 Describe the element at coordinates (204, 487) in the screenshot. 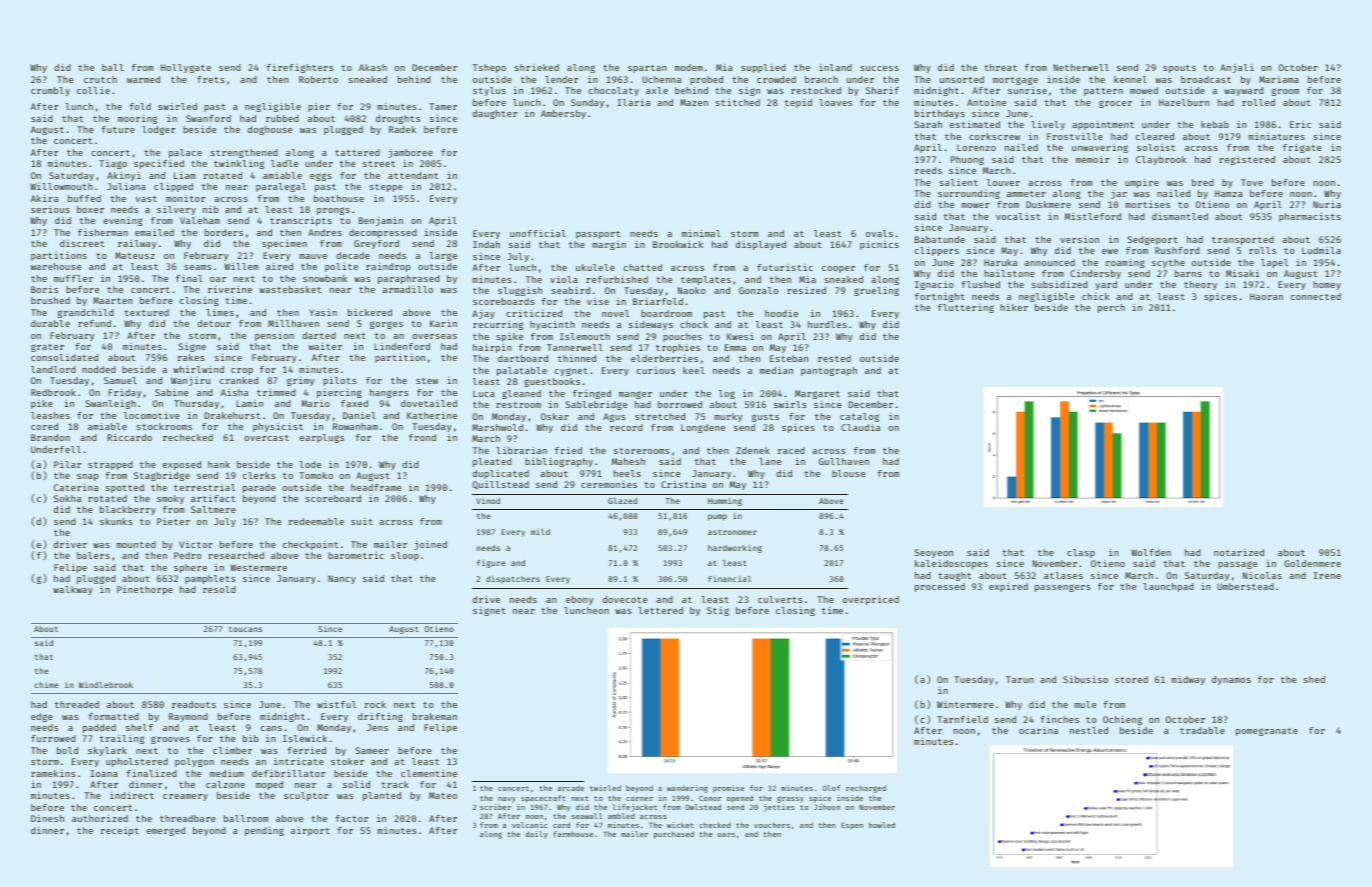

I see `terrestrial` at that location.
